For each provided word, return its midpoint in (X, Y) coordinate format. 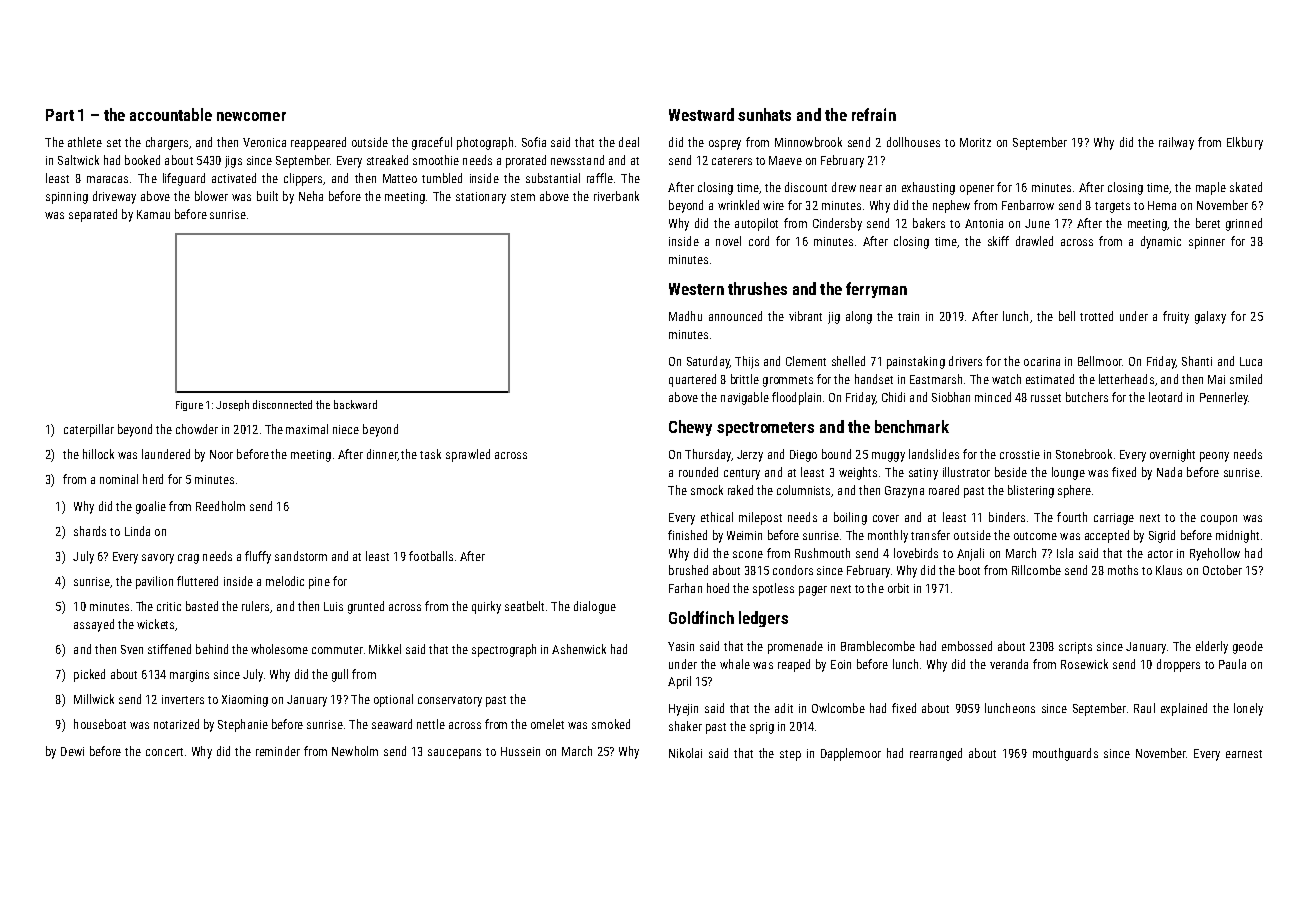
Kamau (153, 214)
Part (60, 115)
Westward (701, 114)
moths (1123, 570)
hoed (718, 588)
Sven (132, 649)
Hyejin (683, 710)
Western (696, 289)
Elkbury (1245, 143)
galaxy (1210, 317)
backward (355, 404)
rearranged (936, 754)
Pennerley (1224, 398)
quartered (692, 380)
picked (89, 675)
